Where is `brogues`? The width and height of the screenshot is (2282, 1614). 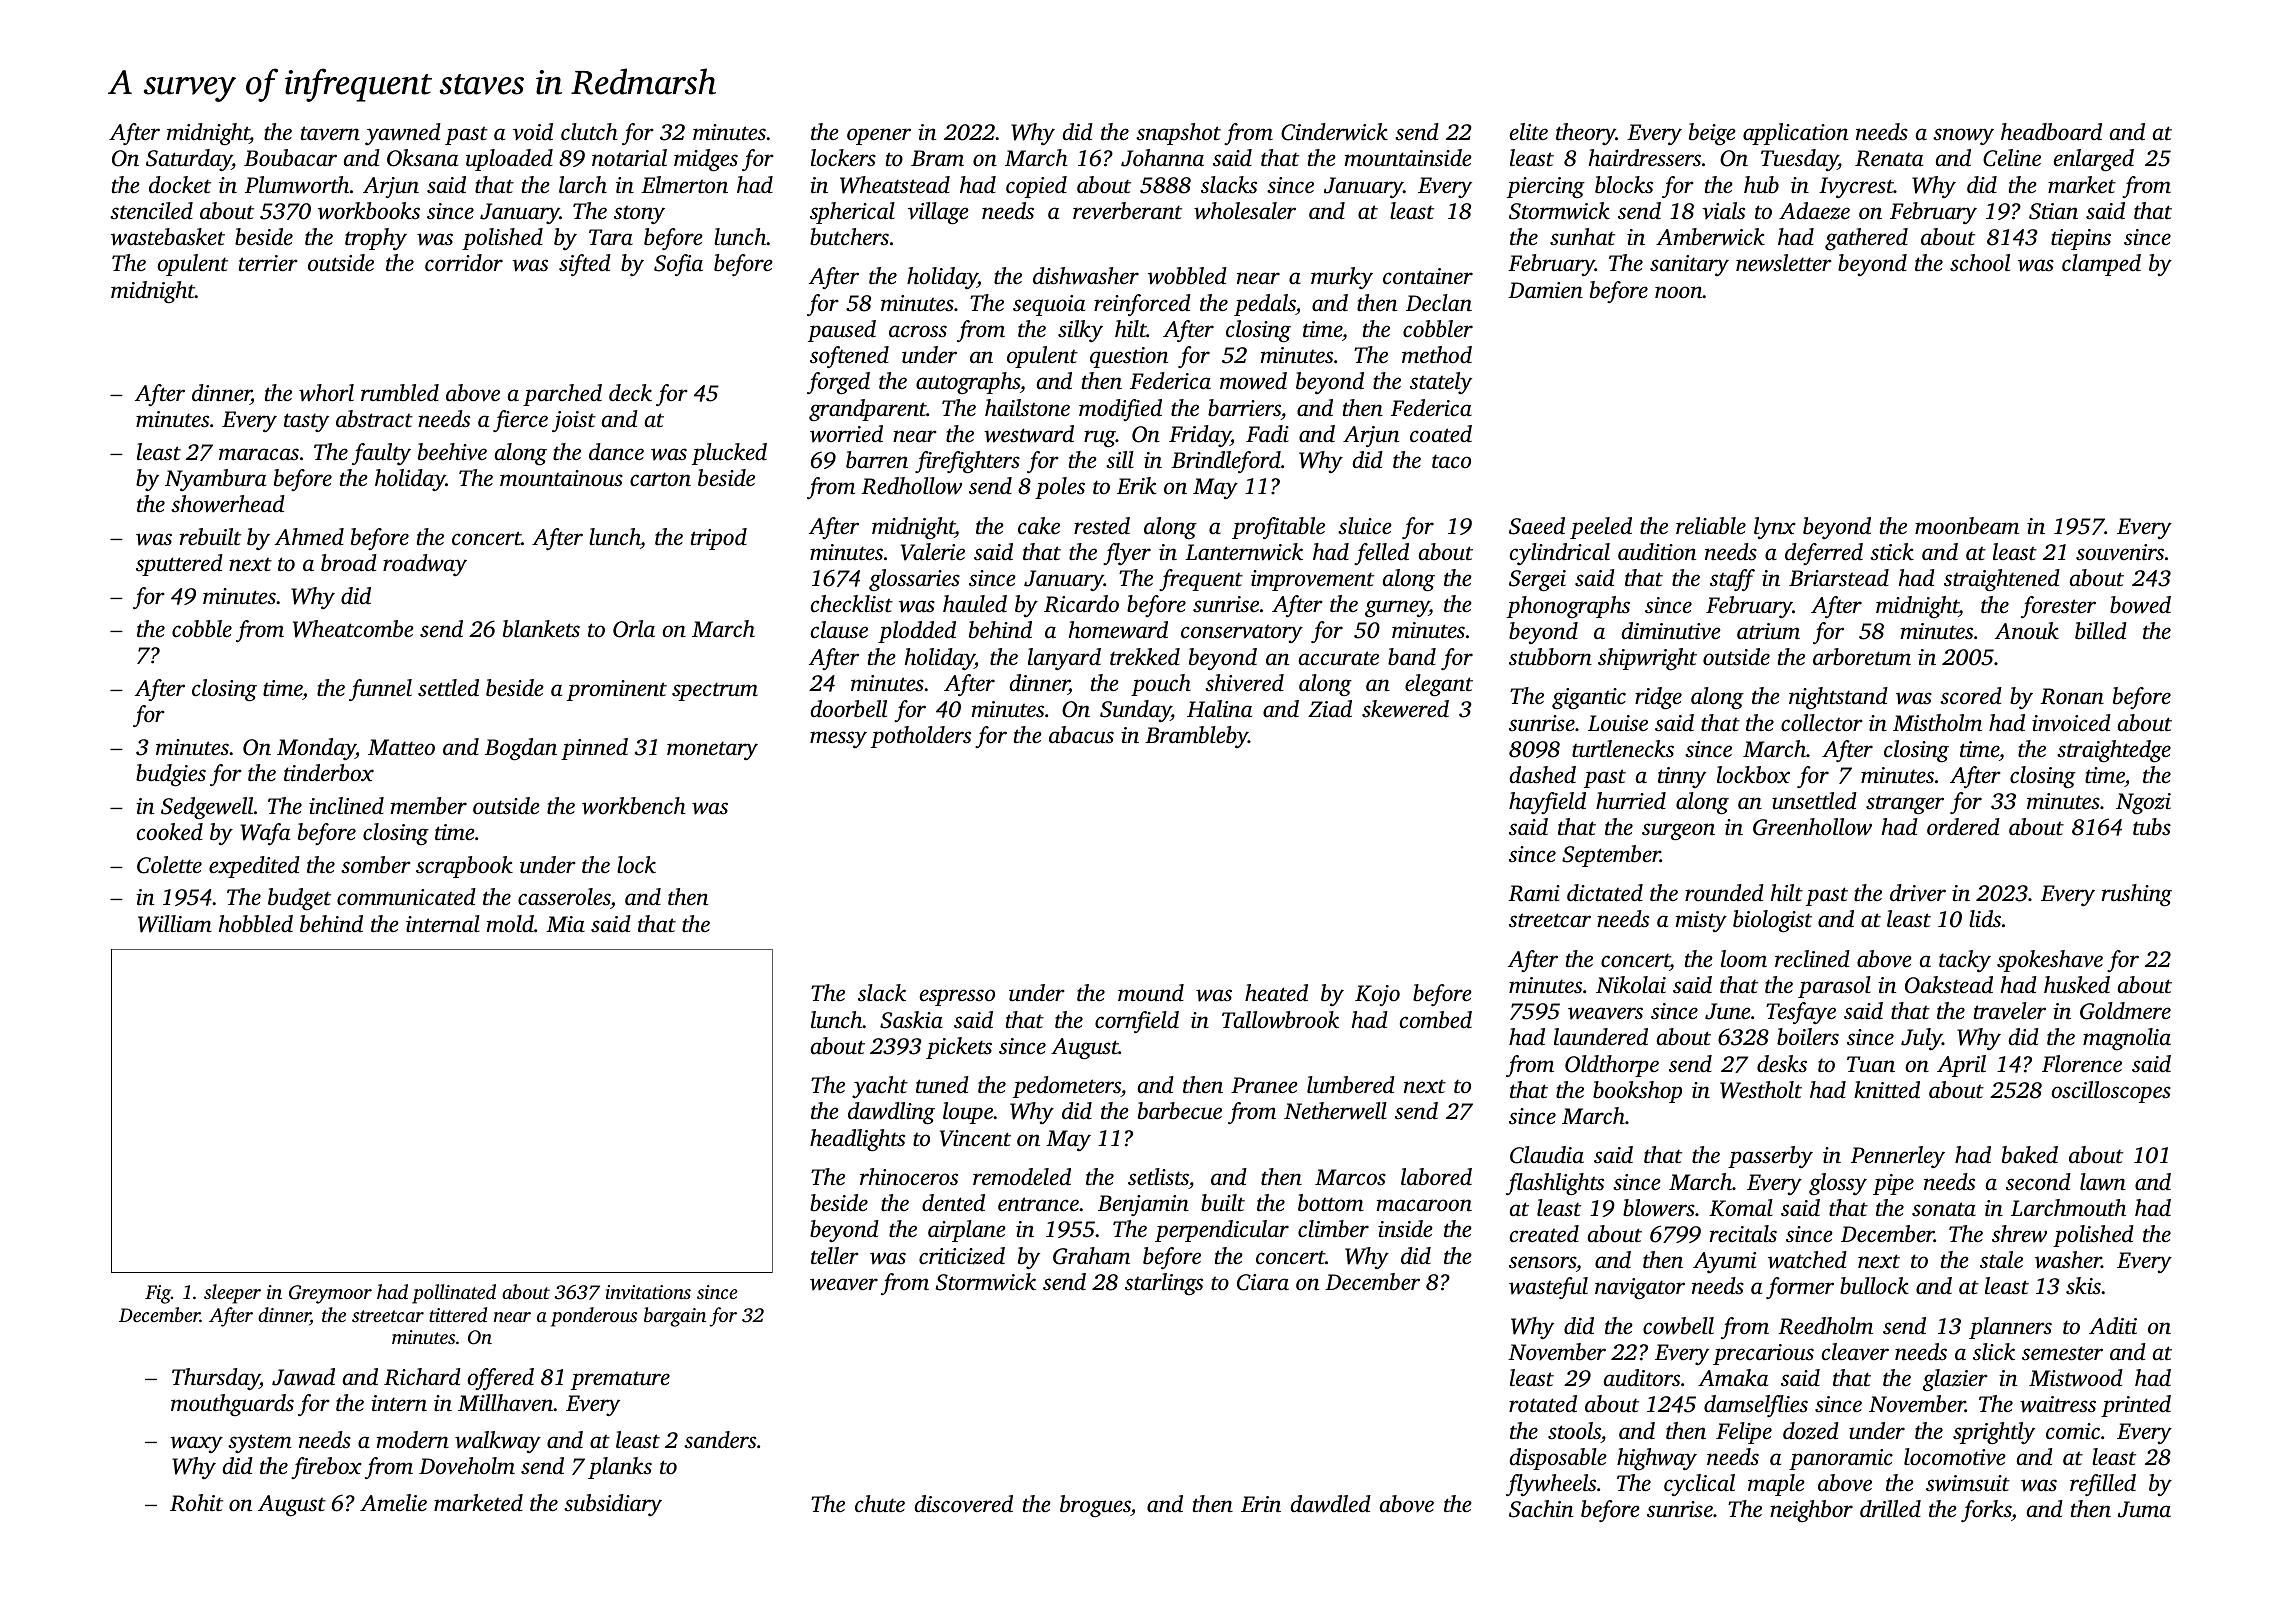 brogues is located at coordinates (1095, 1506).
